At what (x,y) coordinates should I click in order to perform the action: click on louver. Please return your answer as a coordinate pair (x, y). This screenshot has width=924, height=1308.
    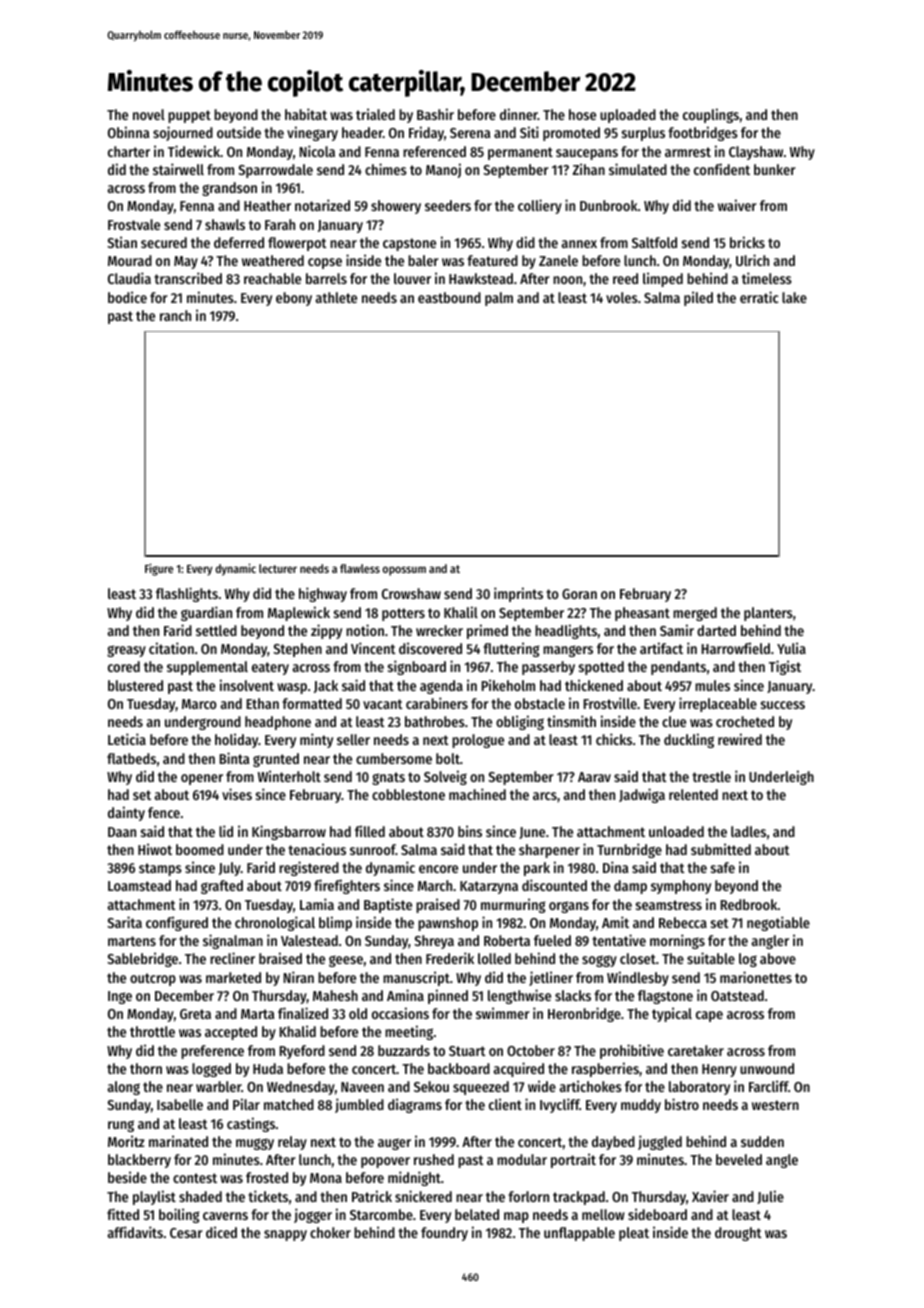
    Looking at the image, I should click on (412, 278).
